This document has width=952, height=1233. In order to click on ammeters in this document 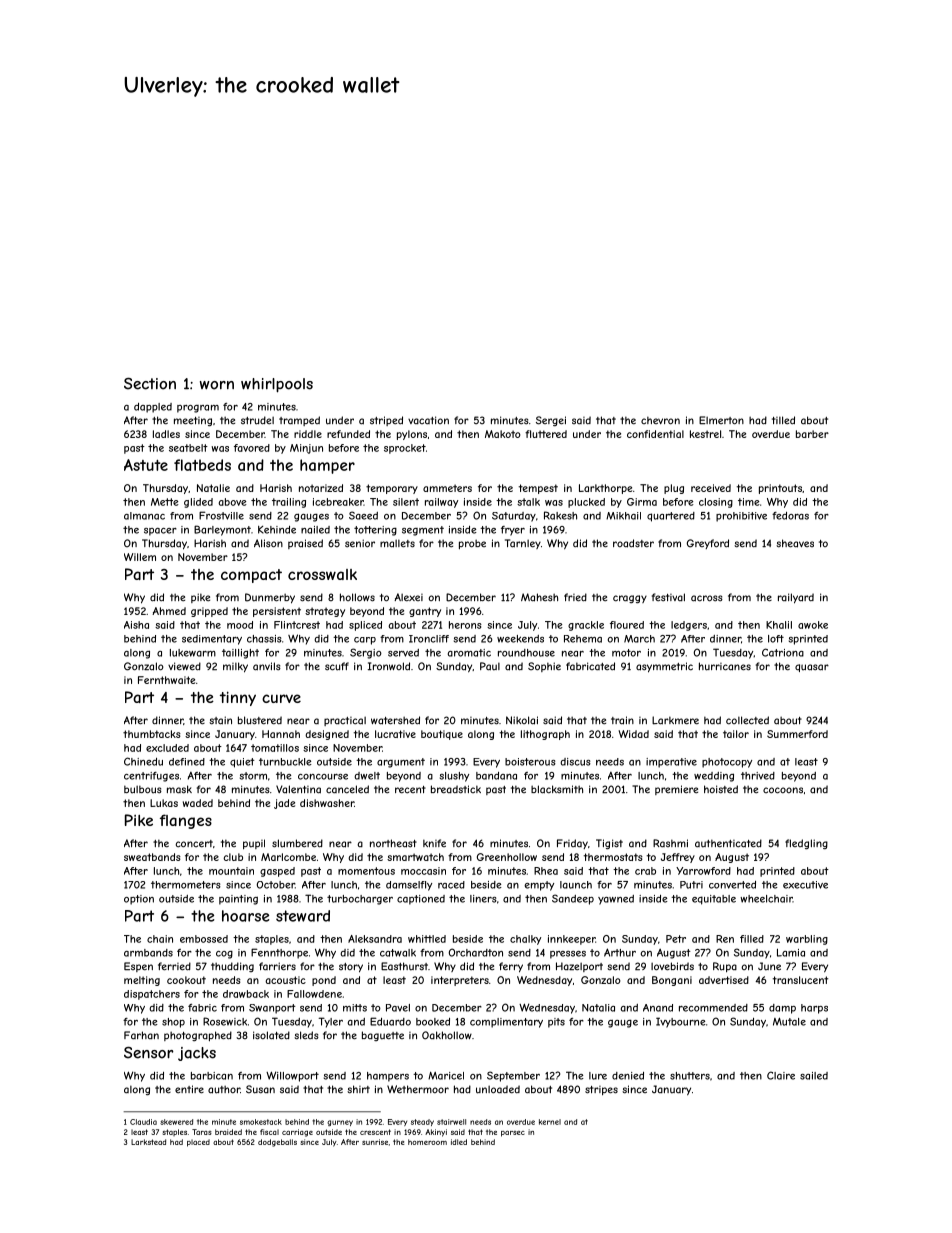, I will do `click(447, 488)`.
